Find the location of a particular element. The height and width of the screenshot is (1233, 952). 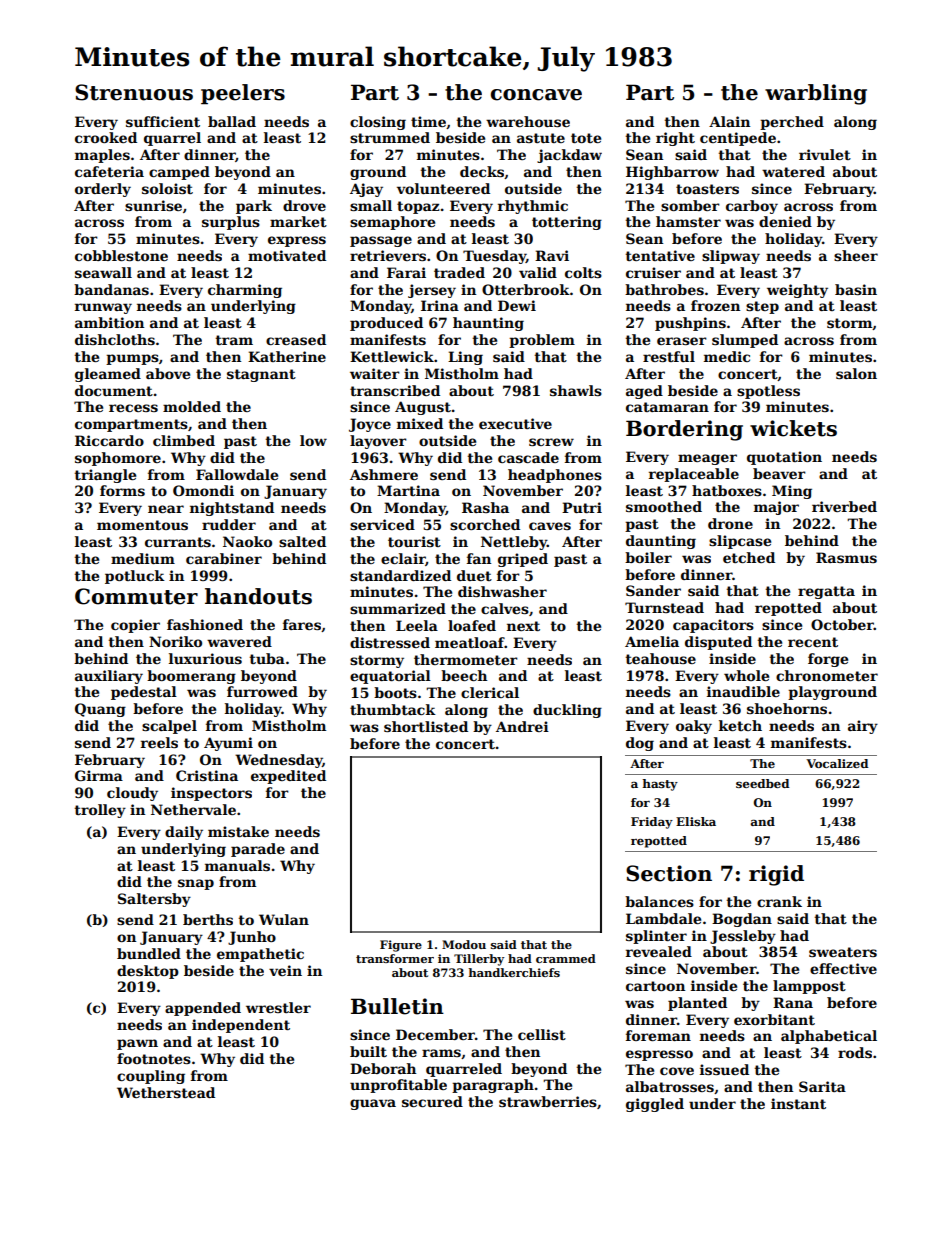

giggled is located at coordinates (655, 1105).
